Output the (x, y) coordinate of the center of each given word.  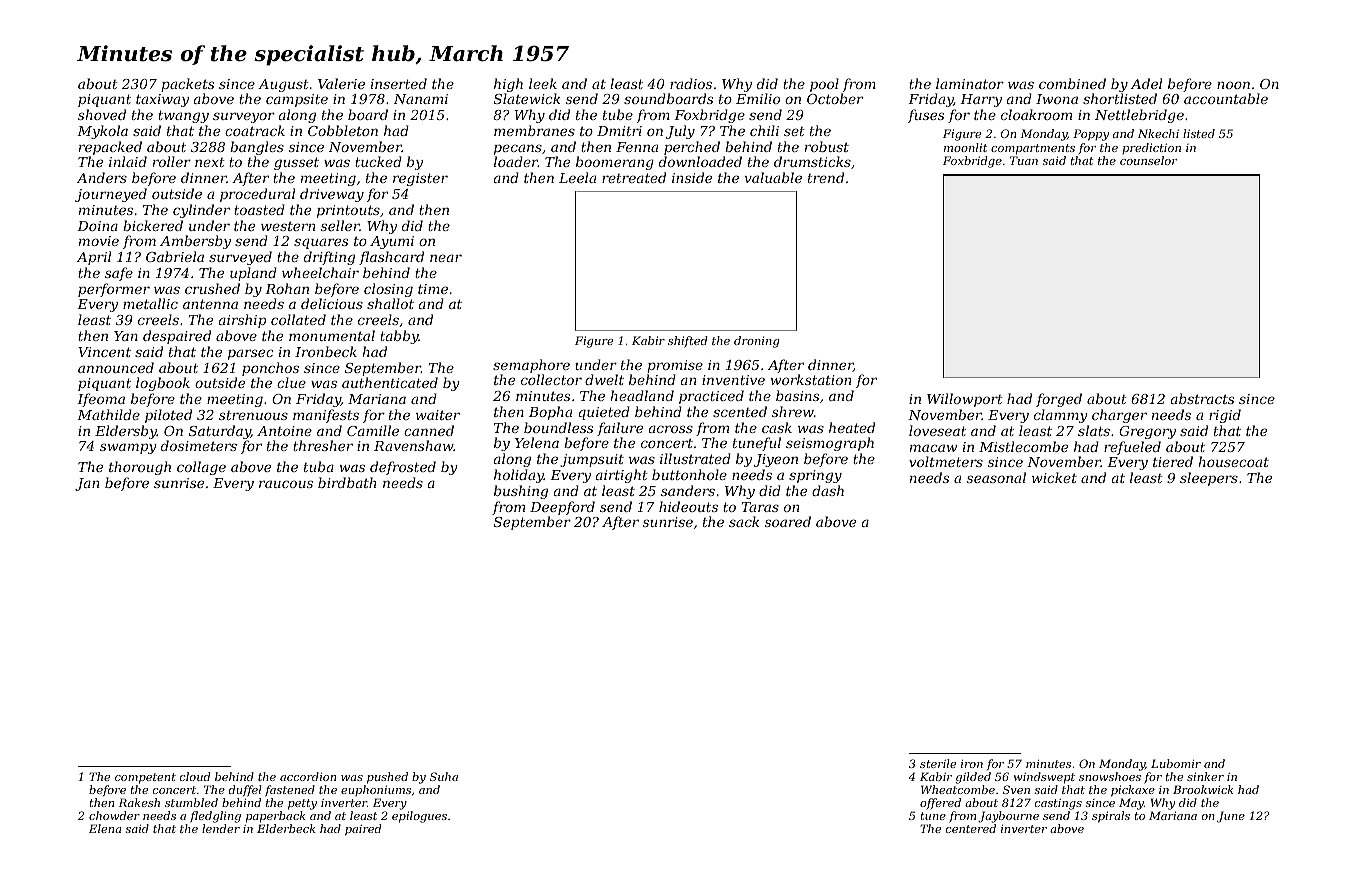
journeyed (111, 195)
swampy (128, 448)
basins (797, 395)
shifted (688, 342)
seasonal (996, 477)
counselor (1148, 160)
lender (221, 828)
